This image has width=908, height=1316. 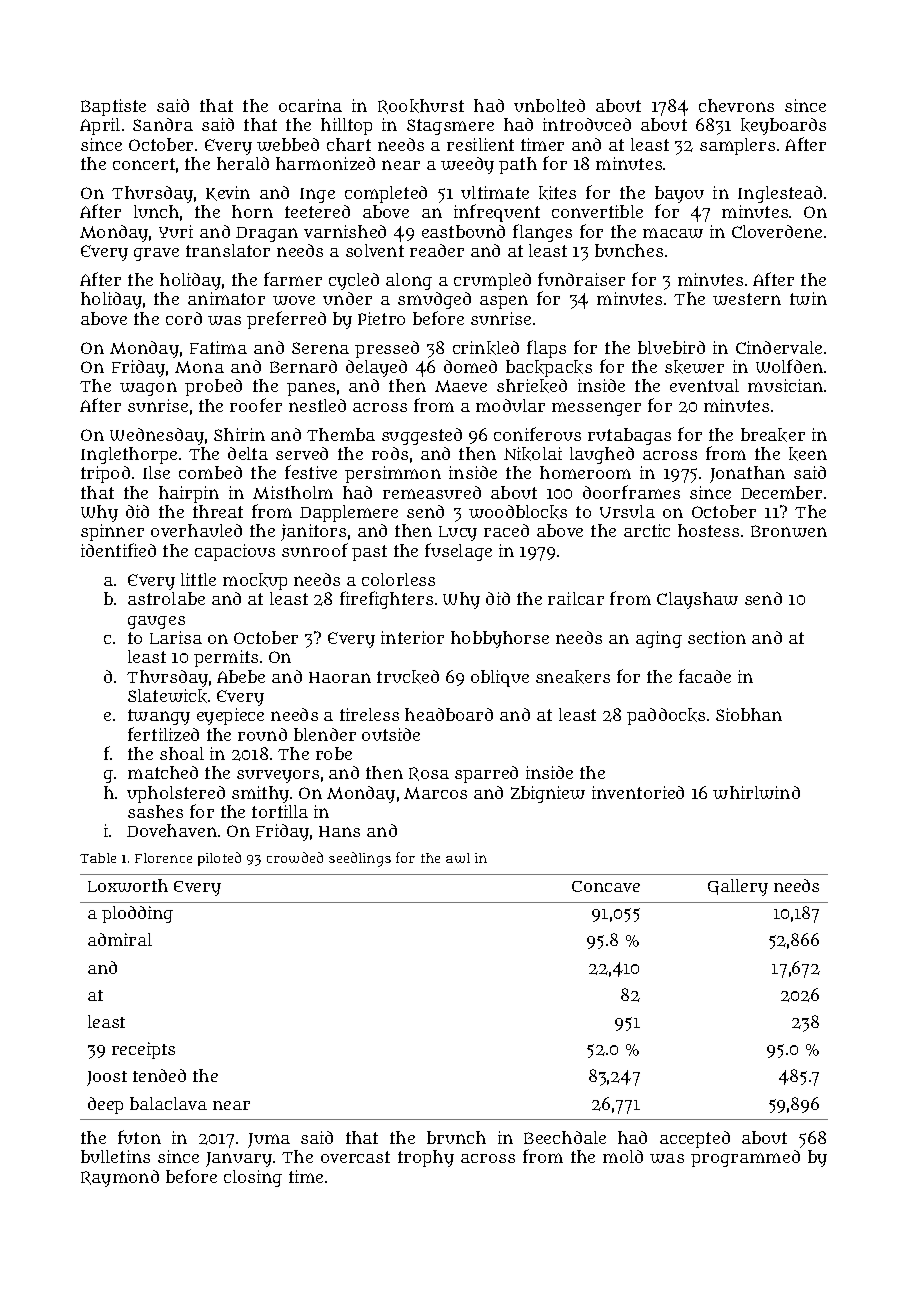 What do you see at coordinates (386, 600) in the image?
I see `firefighters` at bounding box center [386, 600].
